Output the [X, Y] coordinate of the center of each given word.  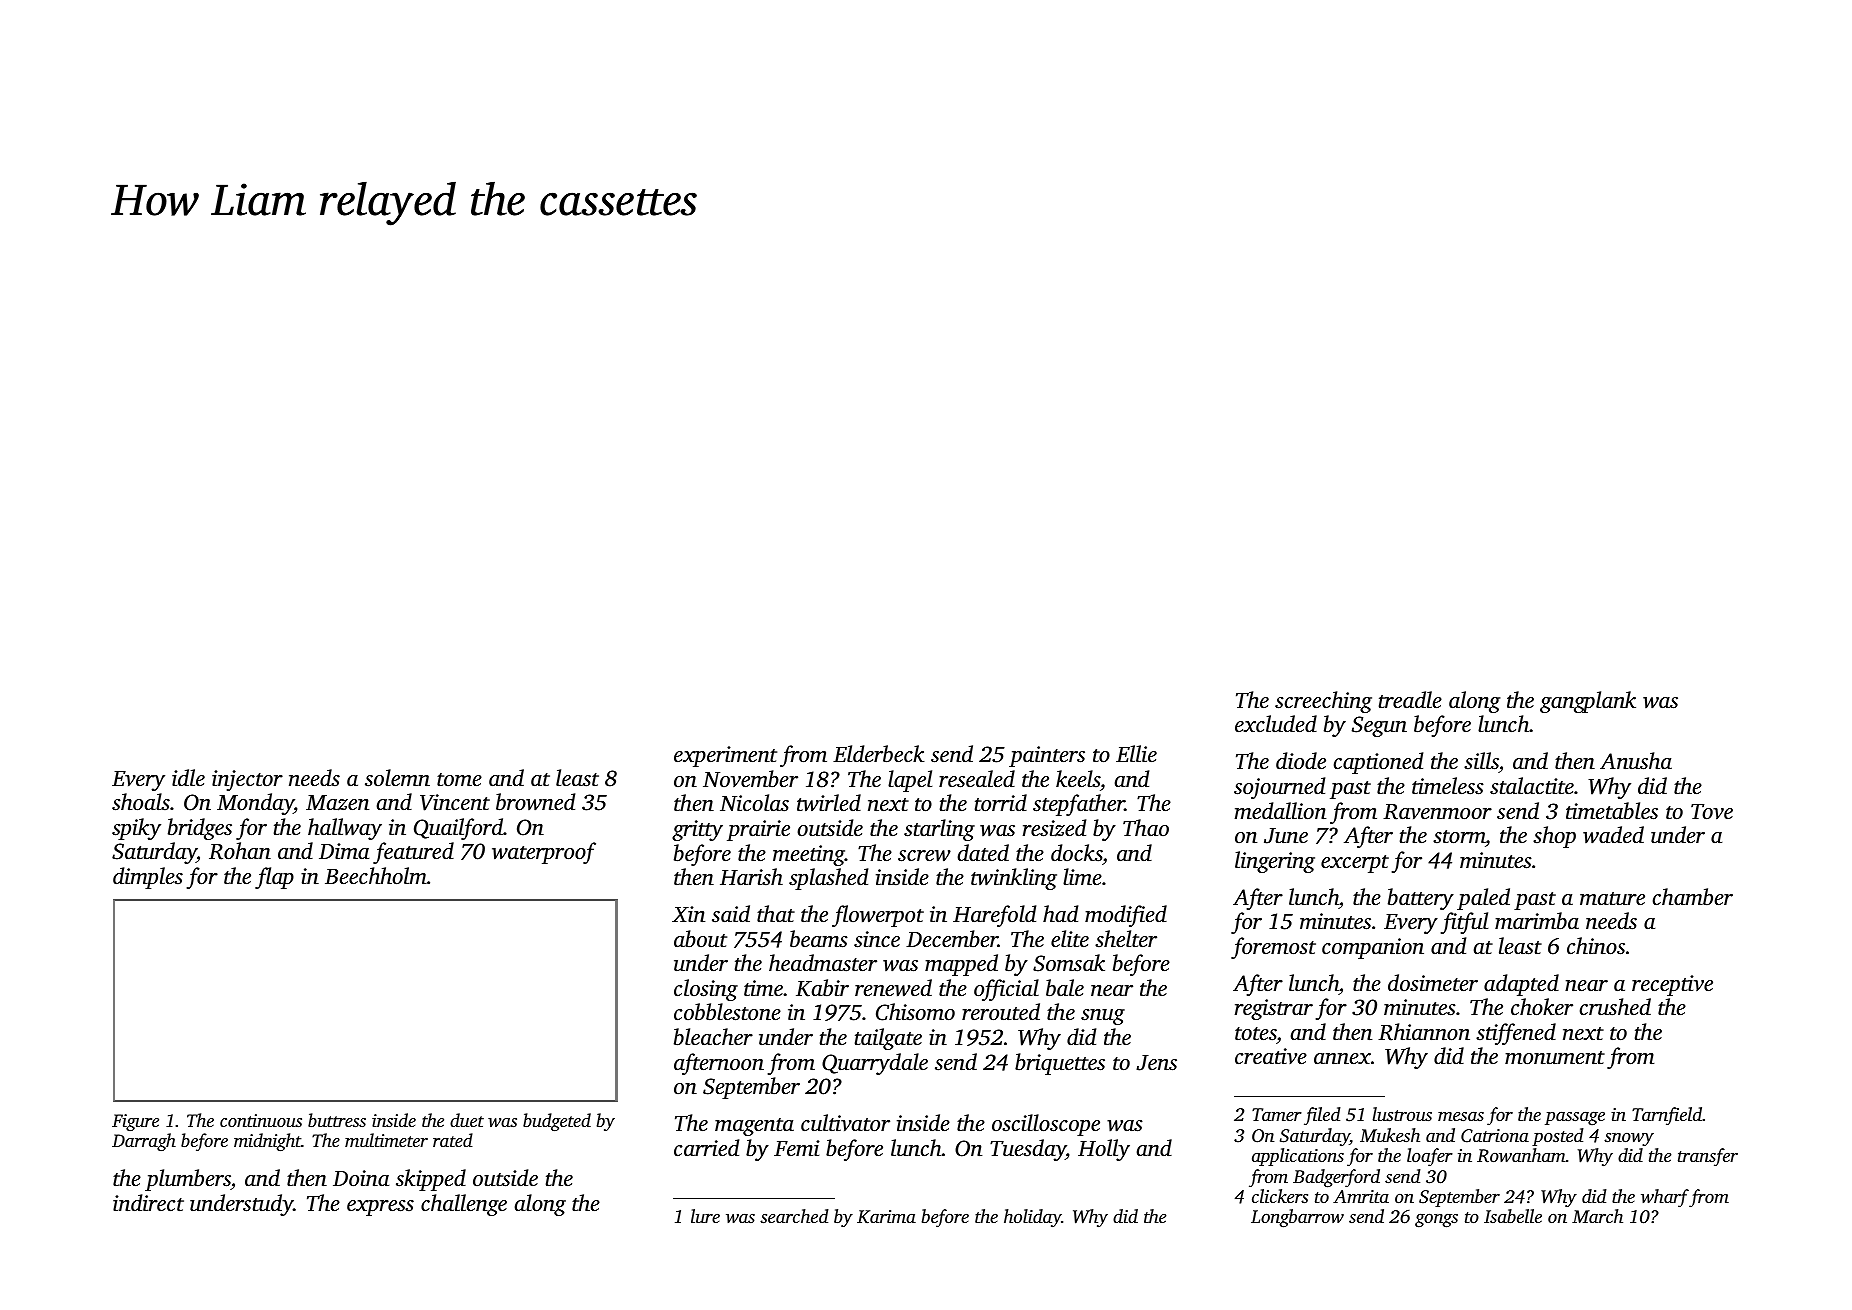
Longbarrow [1297, 1218]
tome [459, 780]
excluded [1276, 724]
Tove [1712, 812]
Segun [1379, 726]
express [380, 1208]
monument [1555, 1058]
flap [274, 878]
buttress [337, 1120]
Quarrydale [875, 1064]
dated [983, 852]
